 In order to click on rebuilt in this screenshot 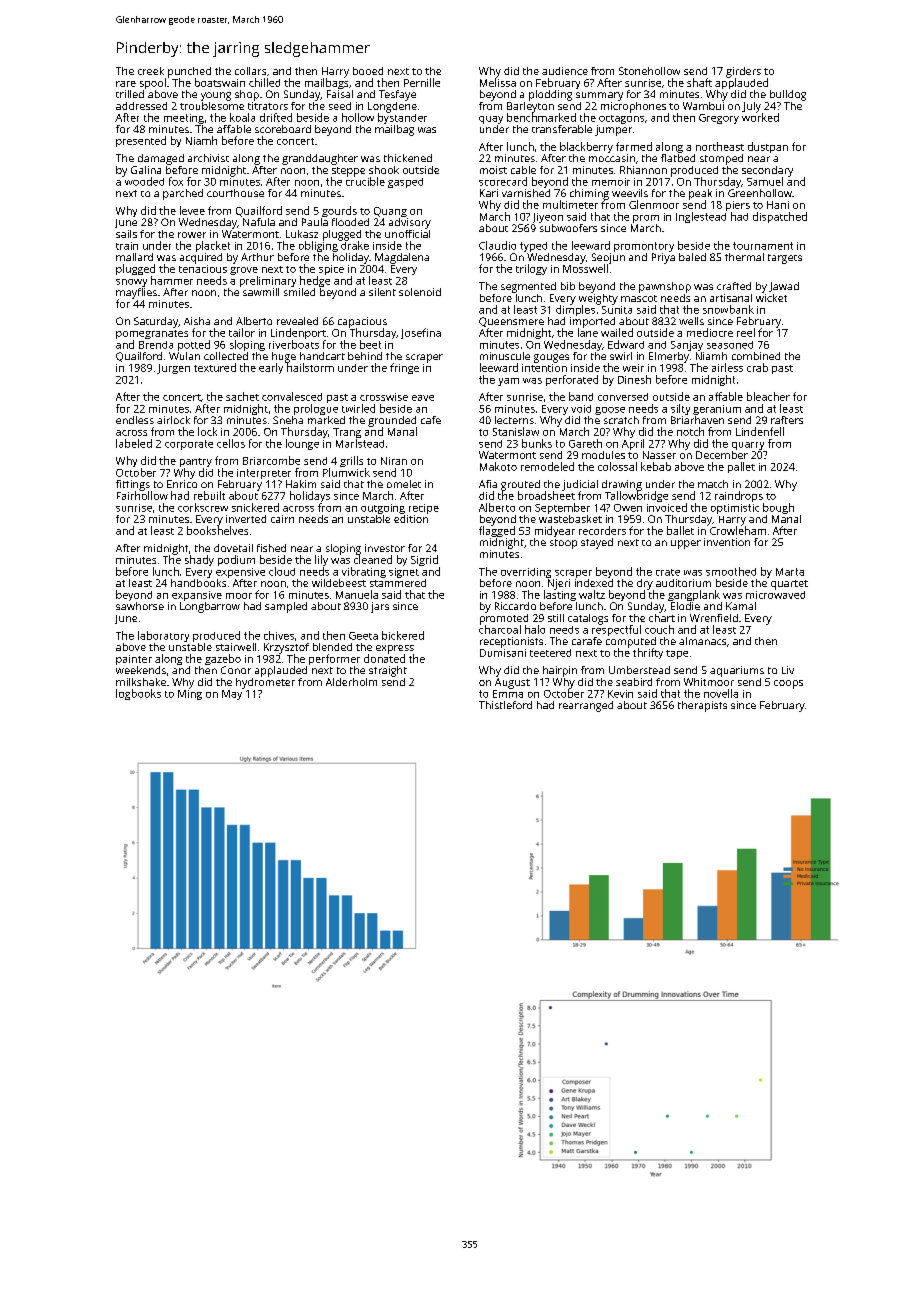, I will do `click(209, 495)`.
